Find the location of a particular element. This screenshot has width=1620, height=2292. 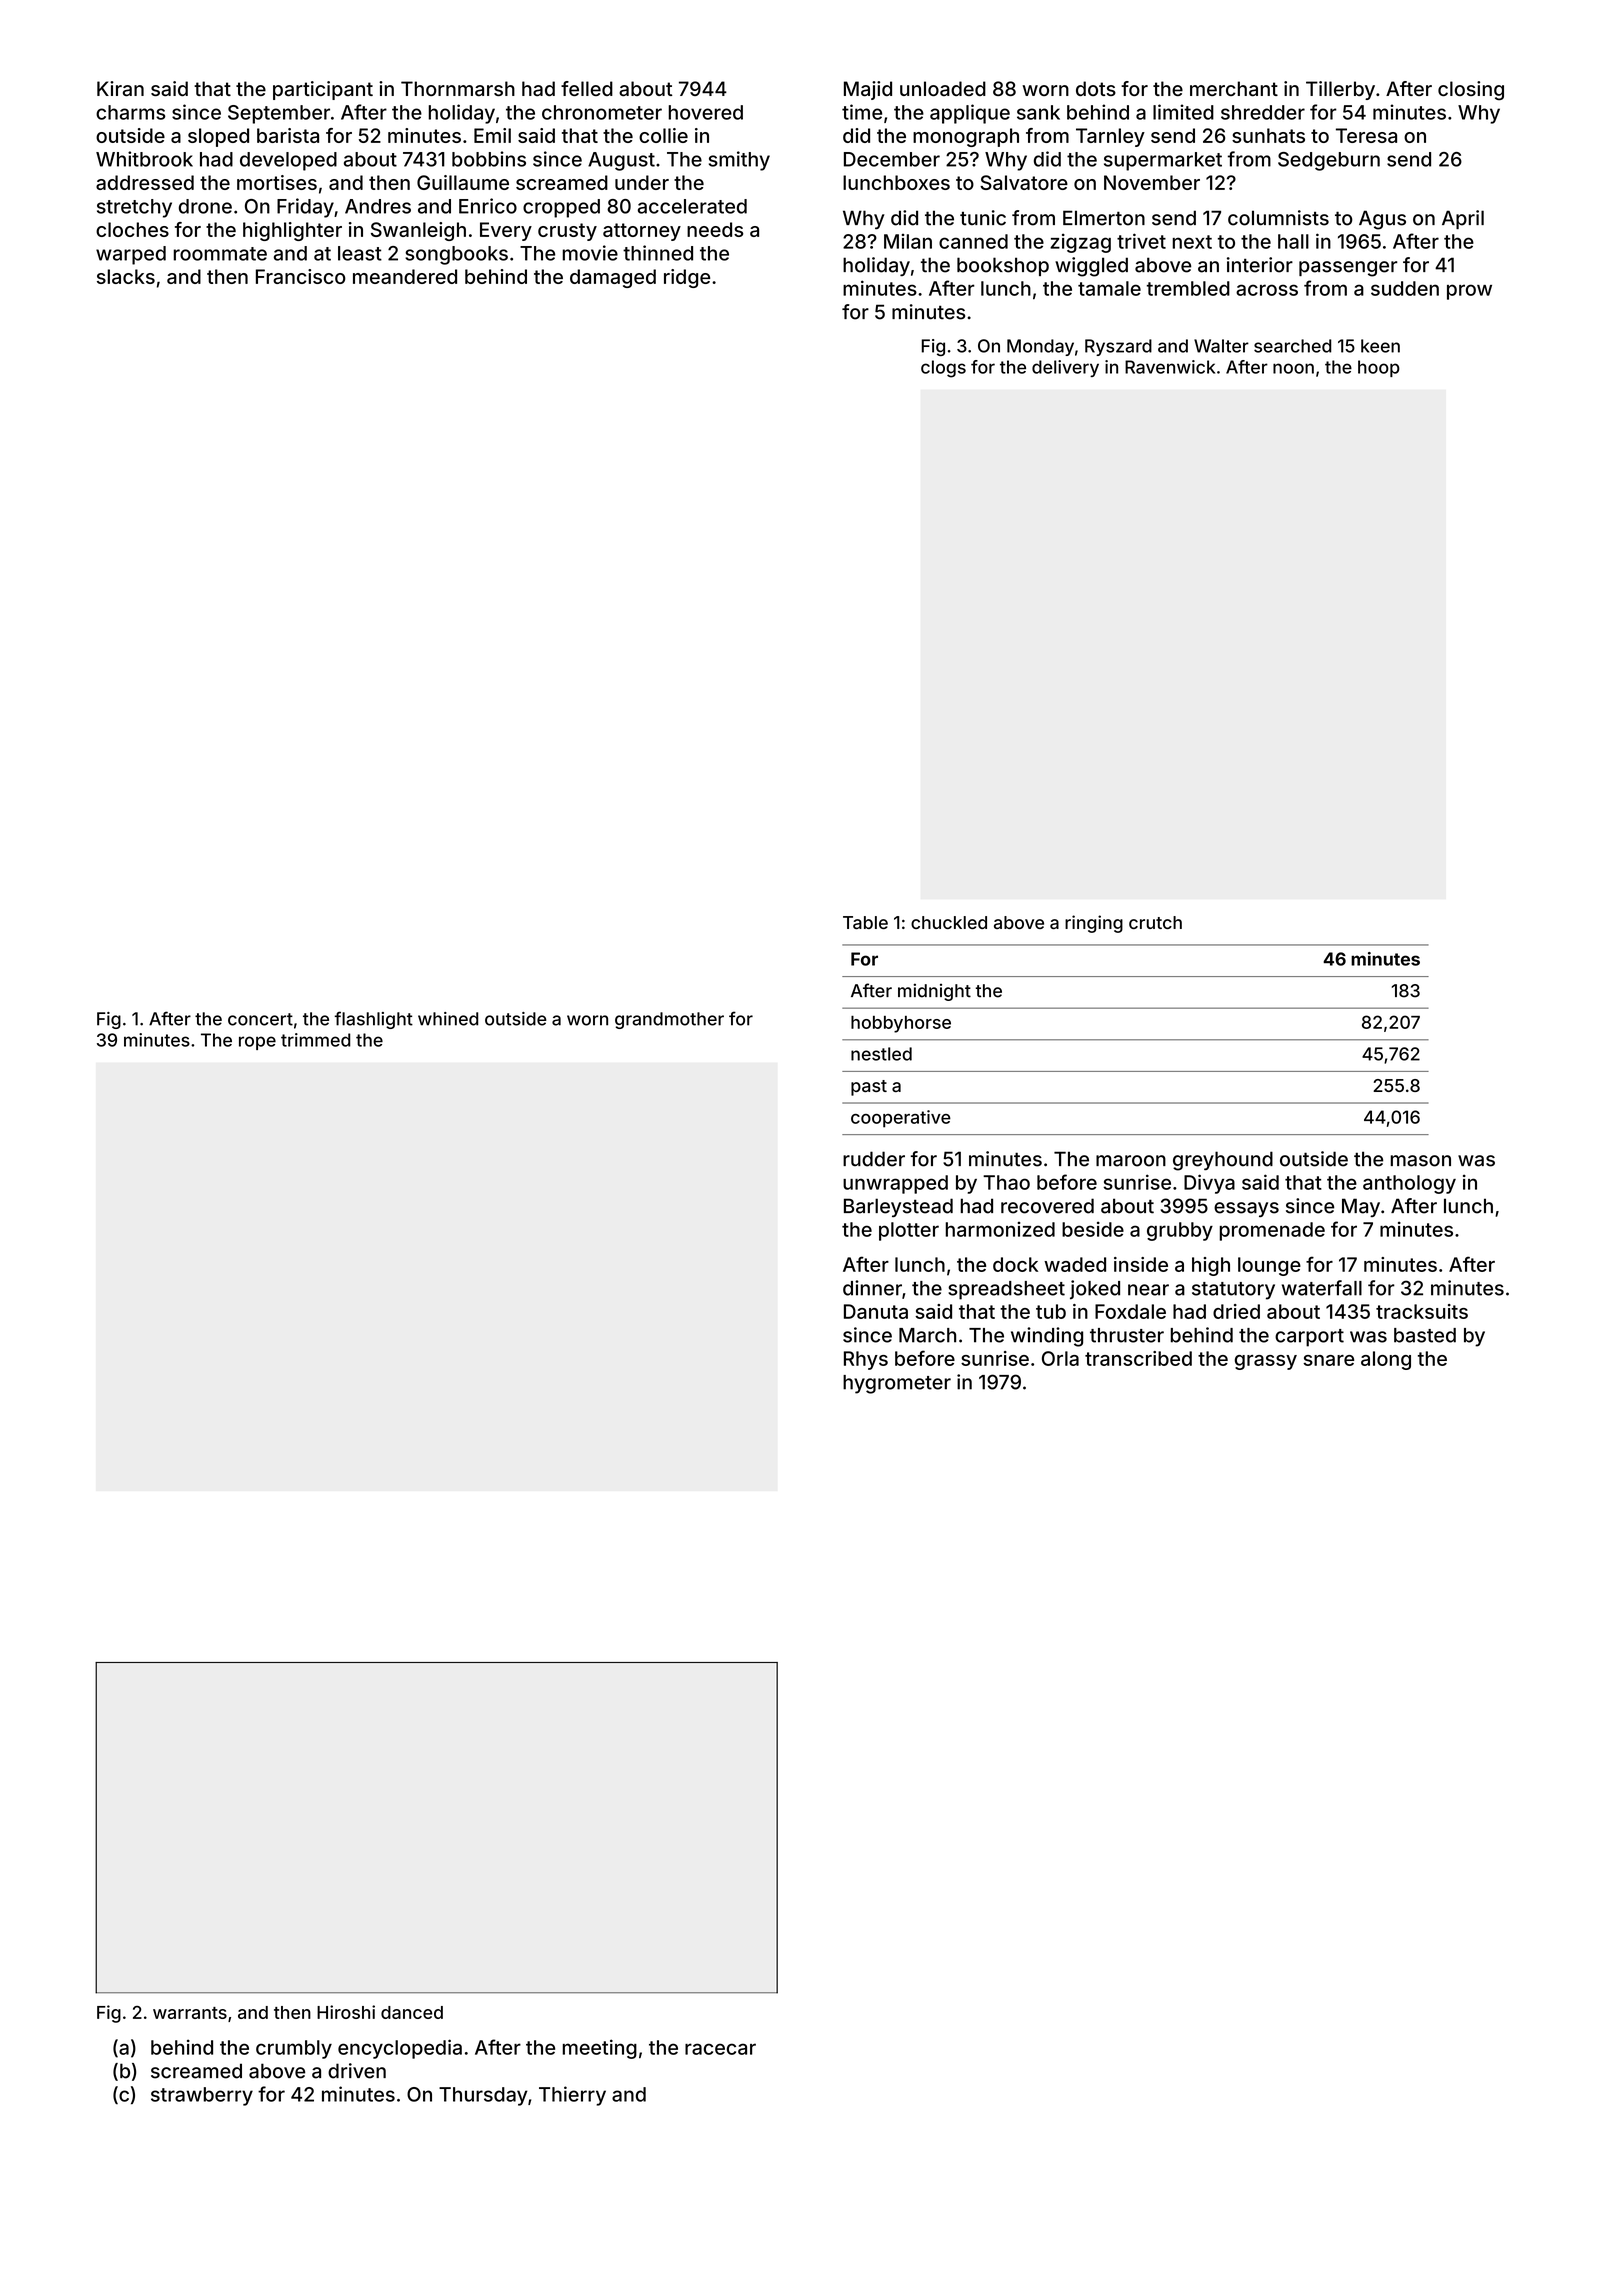

grassy is located at coordinates (1266, 1362).
